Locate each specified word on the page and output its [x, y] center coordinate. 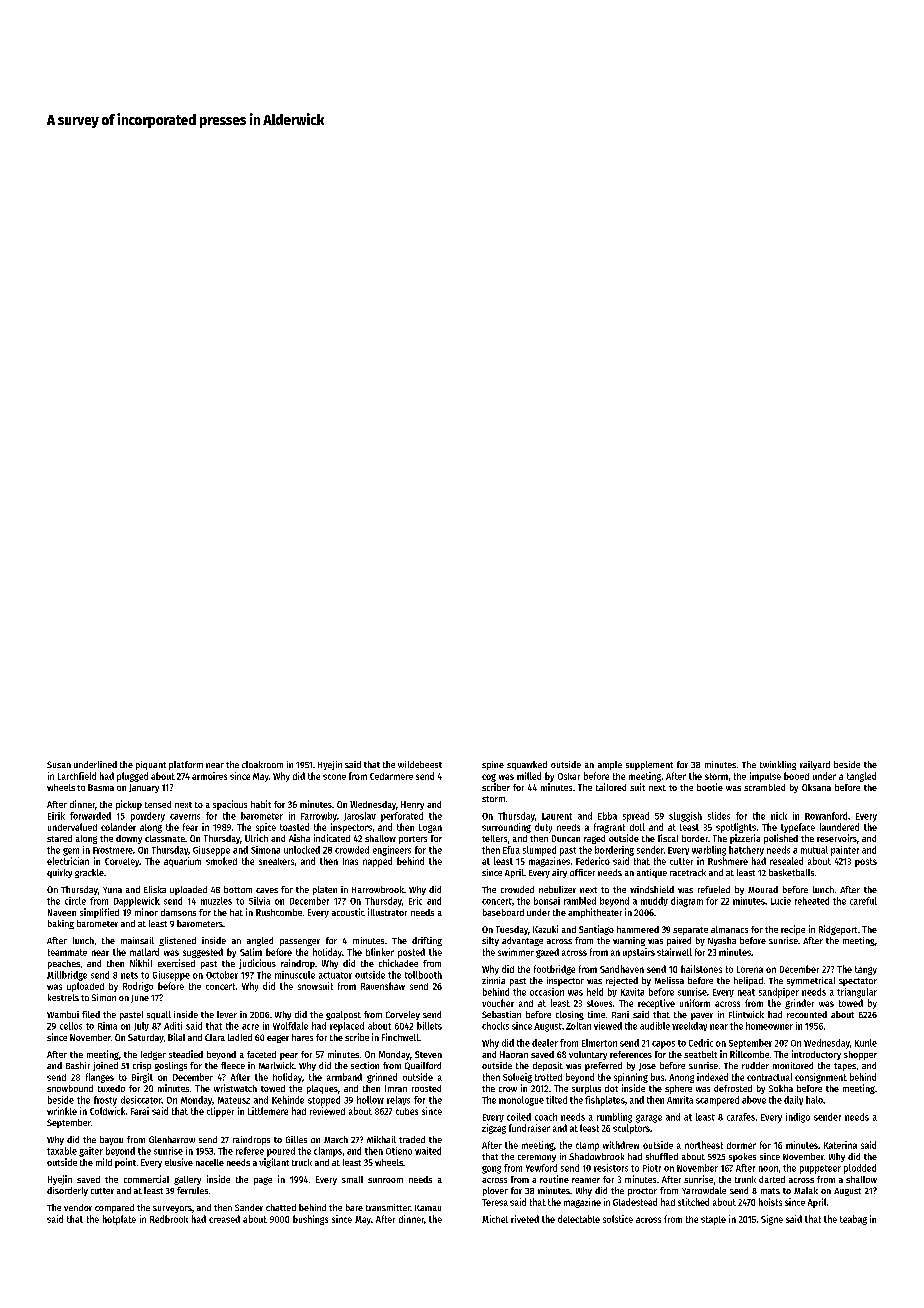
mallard [144, 952]
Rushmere [728, 861]
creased [224, 1219]
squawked [527, 765]
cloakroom [262, 764]
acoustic [348, 912]
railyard [815, 765]
